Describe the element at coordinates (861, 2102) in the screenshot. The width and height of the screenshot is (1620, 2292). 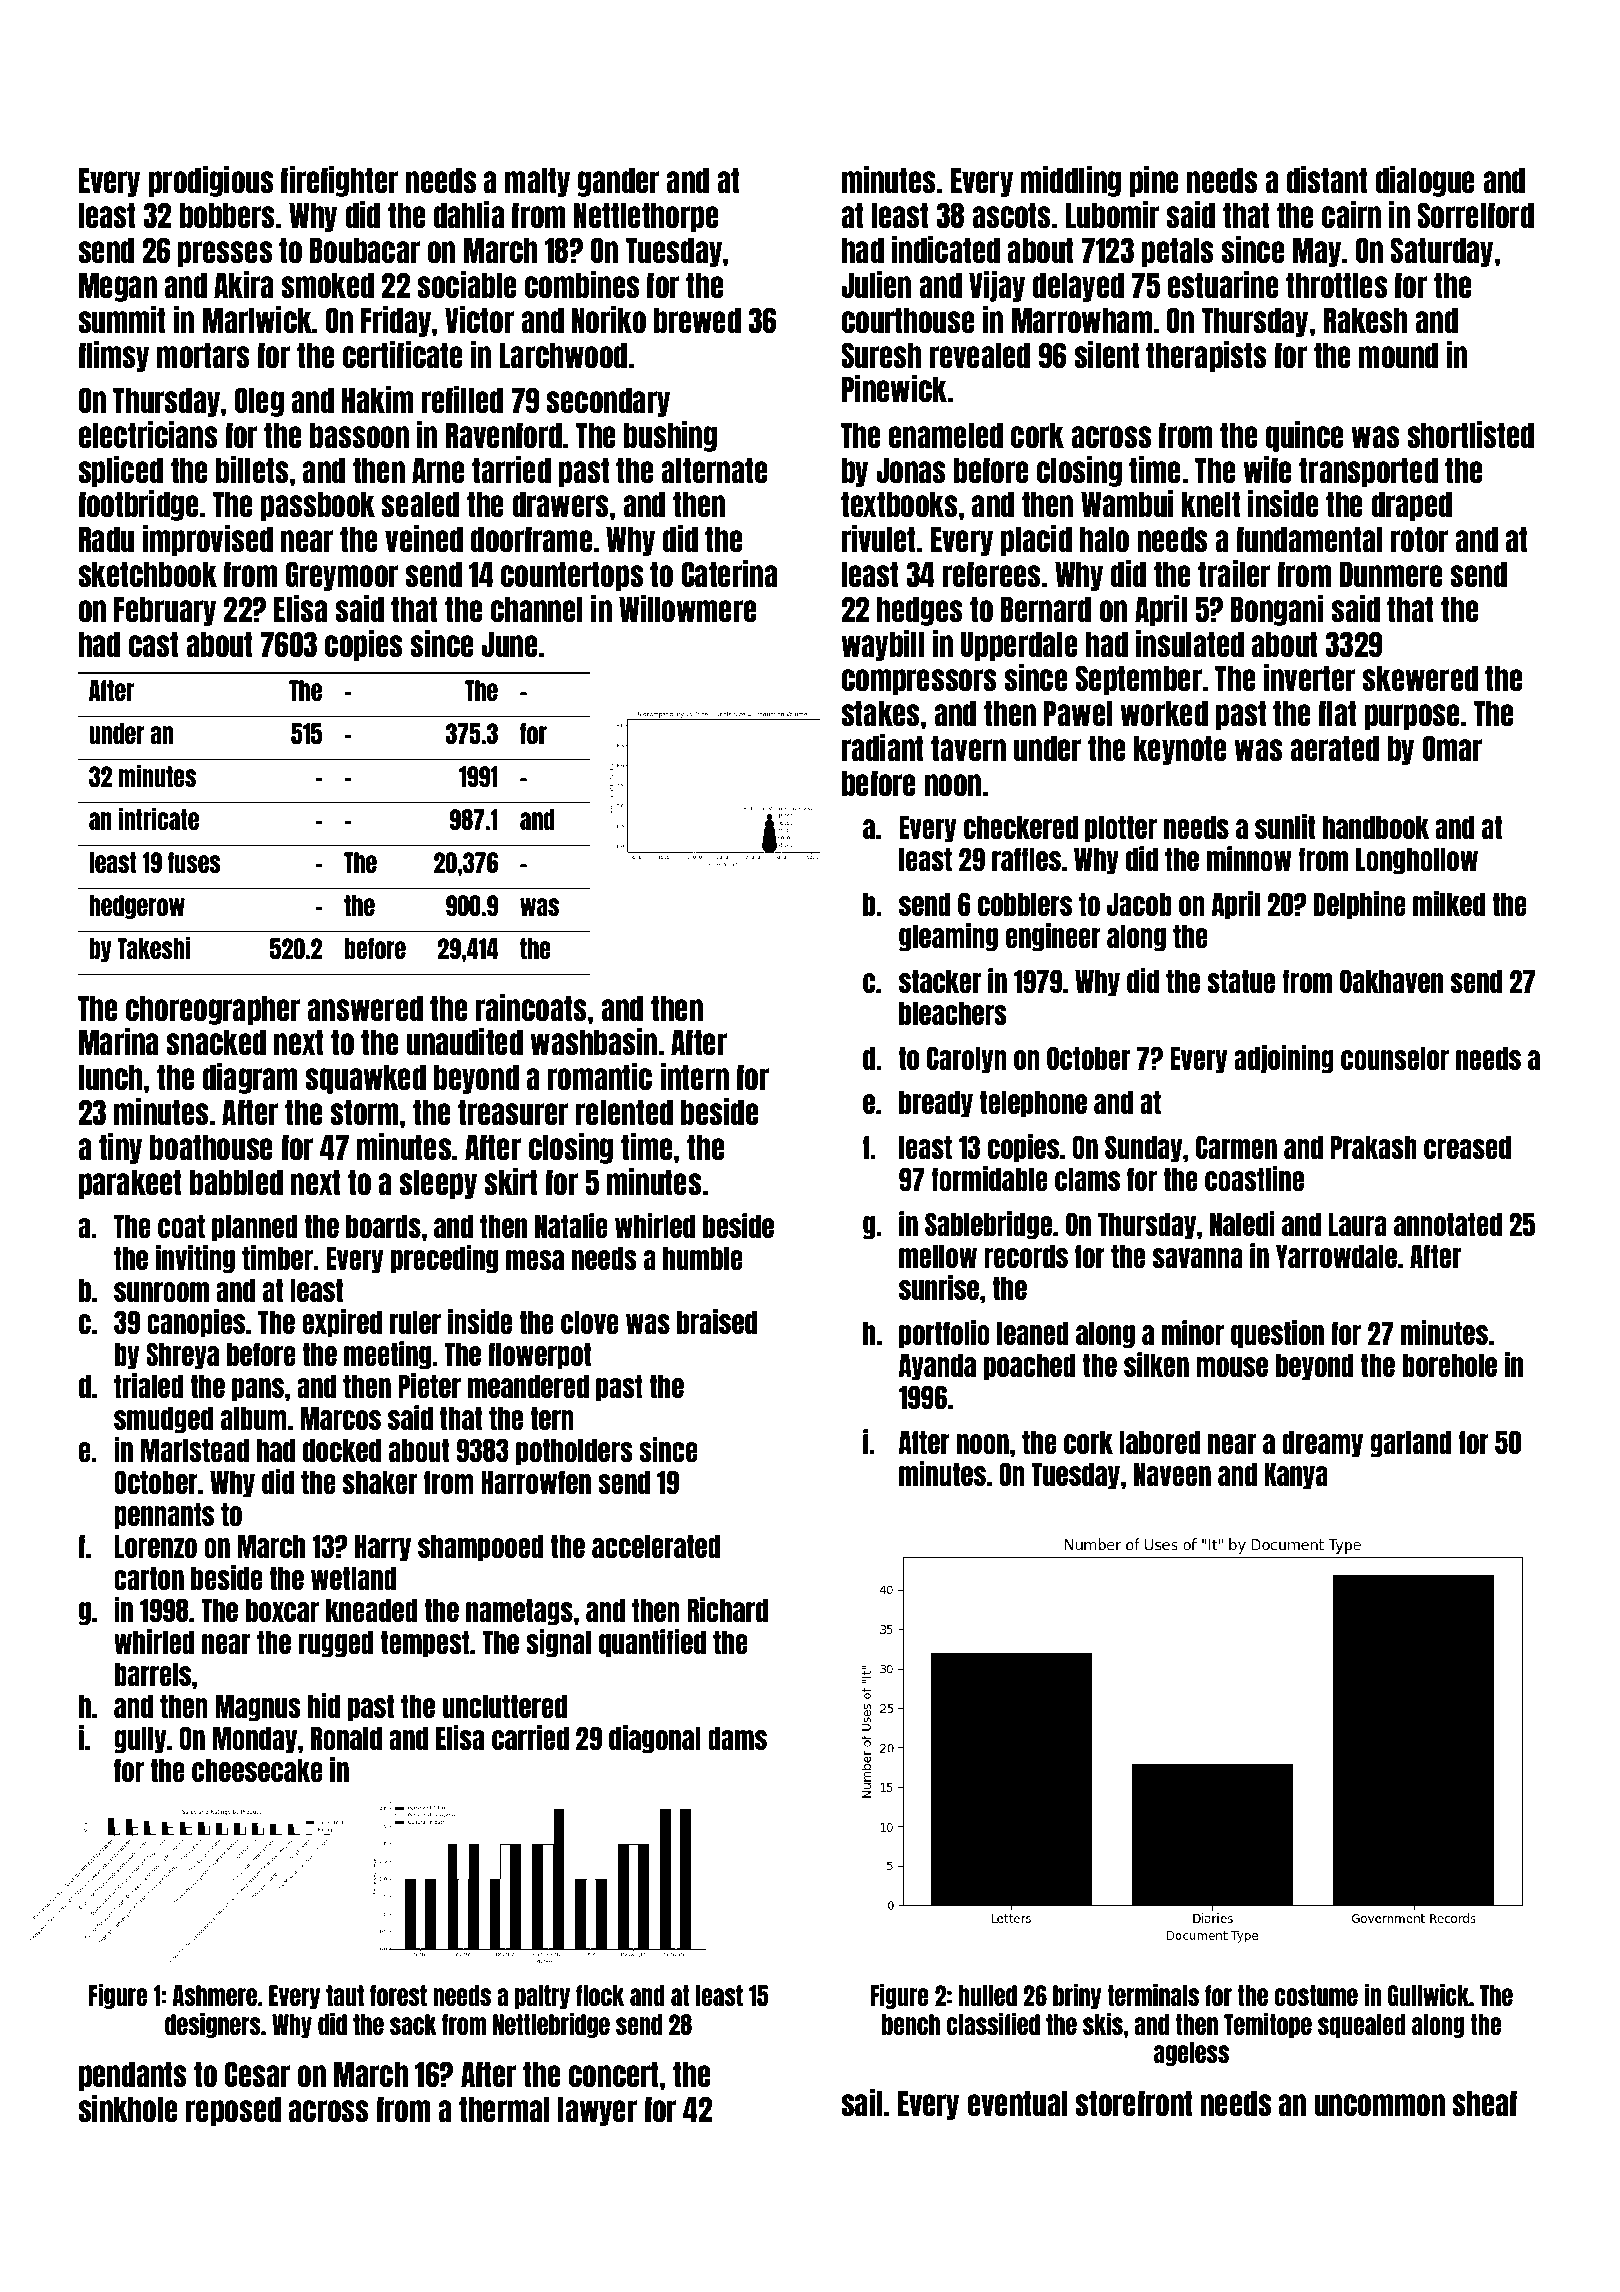
I see `sail` at that location.
